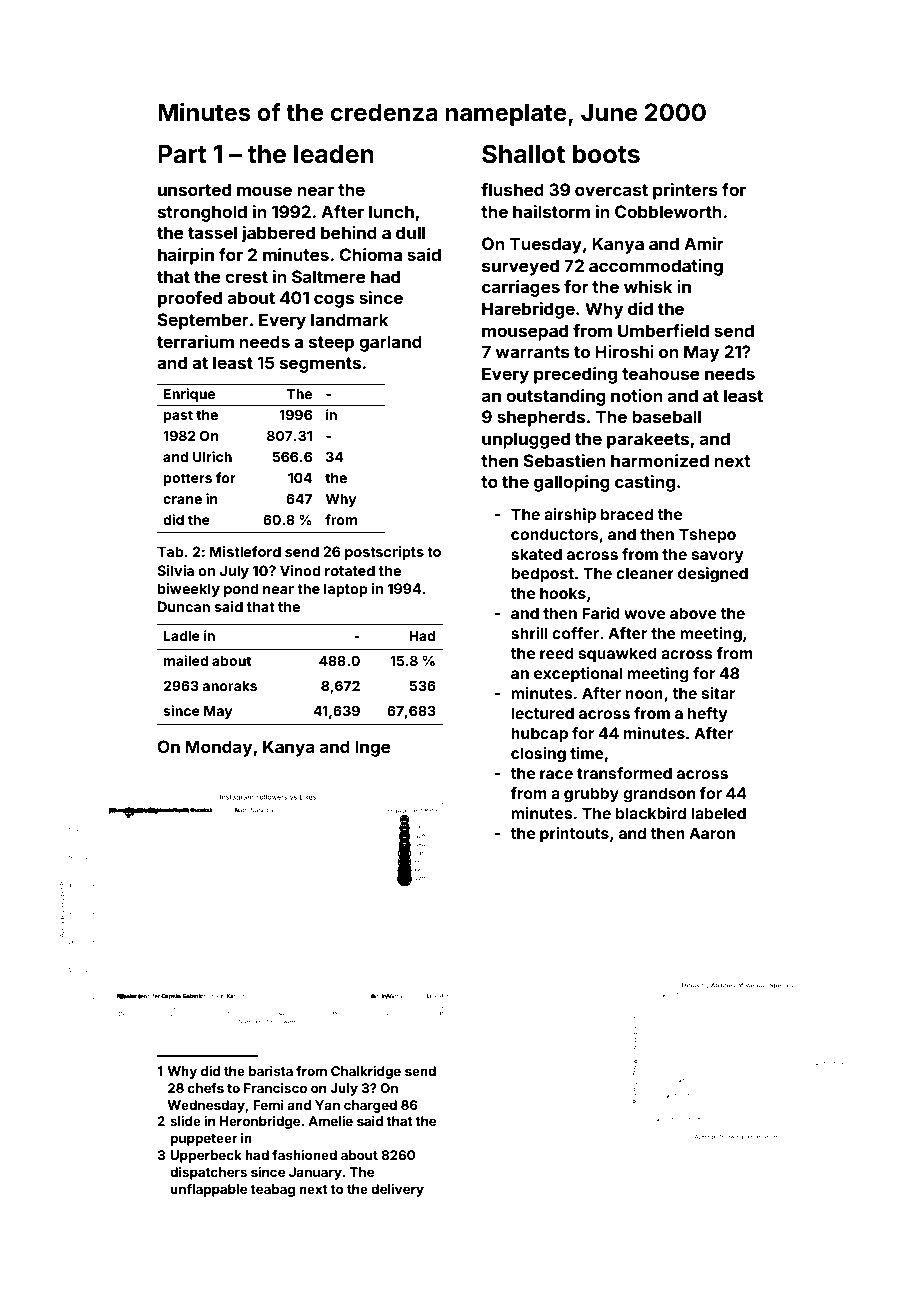  Describe the element at coordinates (212, 456) in the document. I see `Ulrich` at that location.
